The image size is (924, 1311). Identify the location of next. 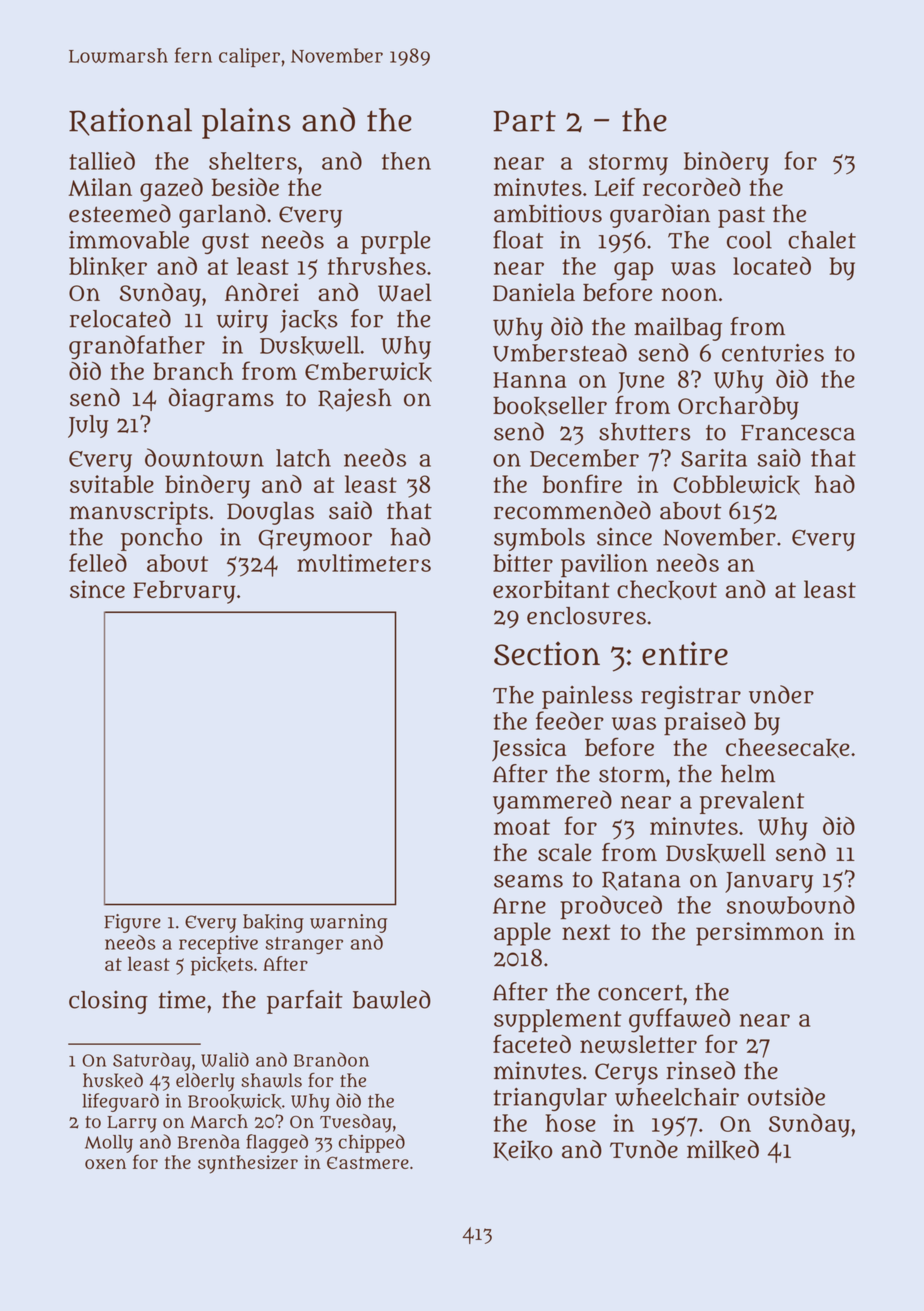
(586, 932).
